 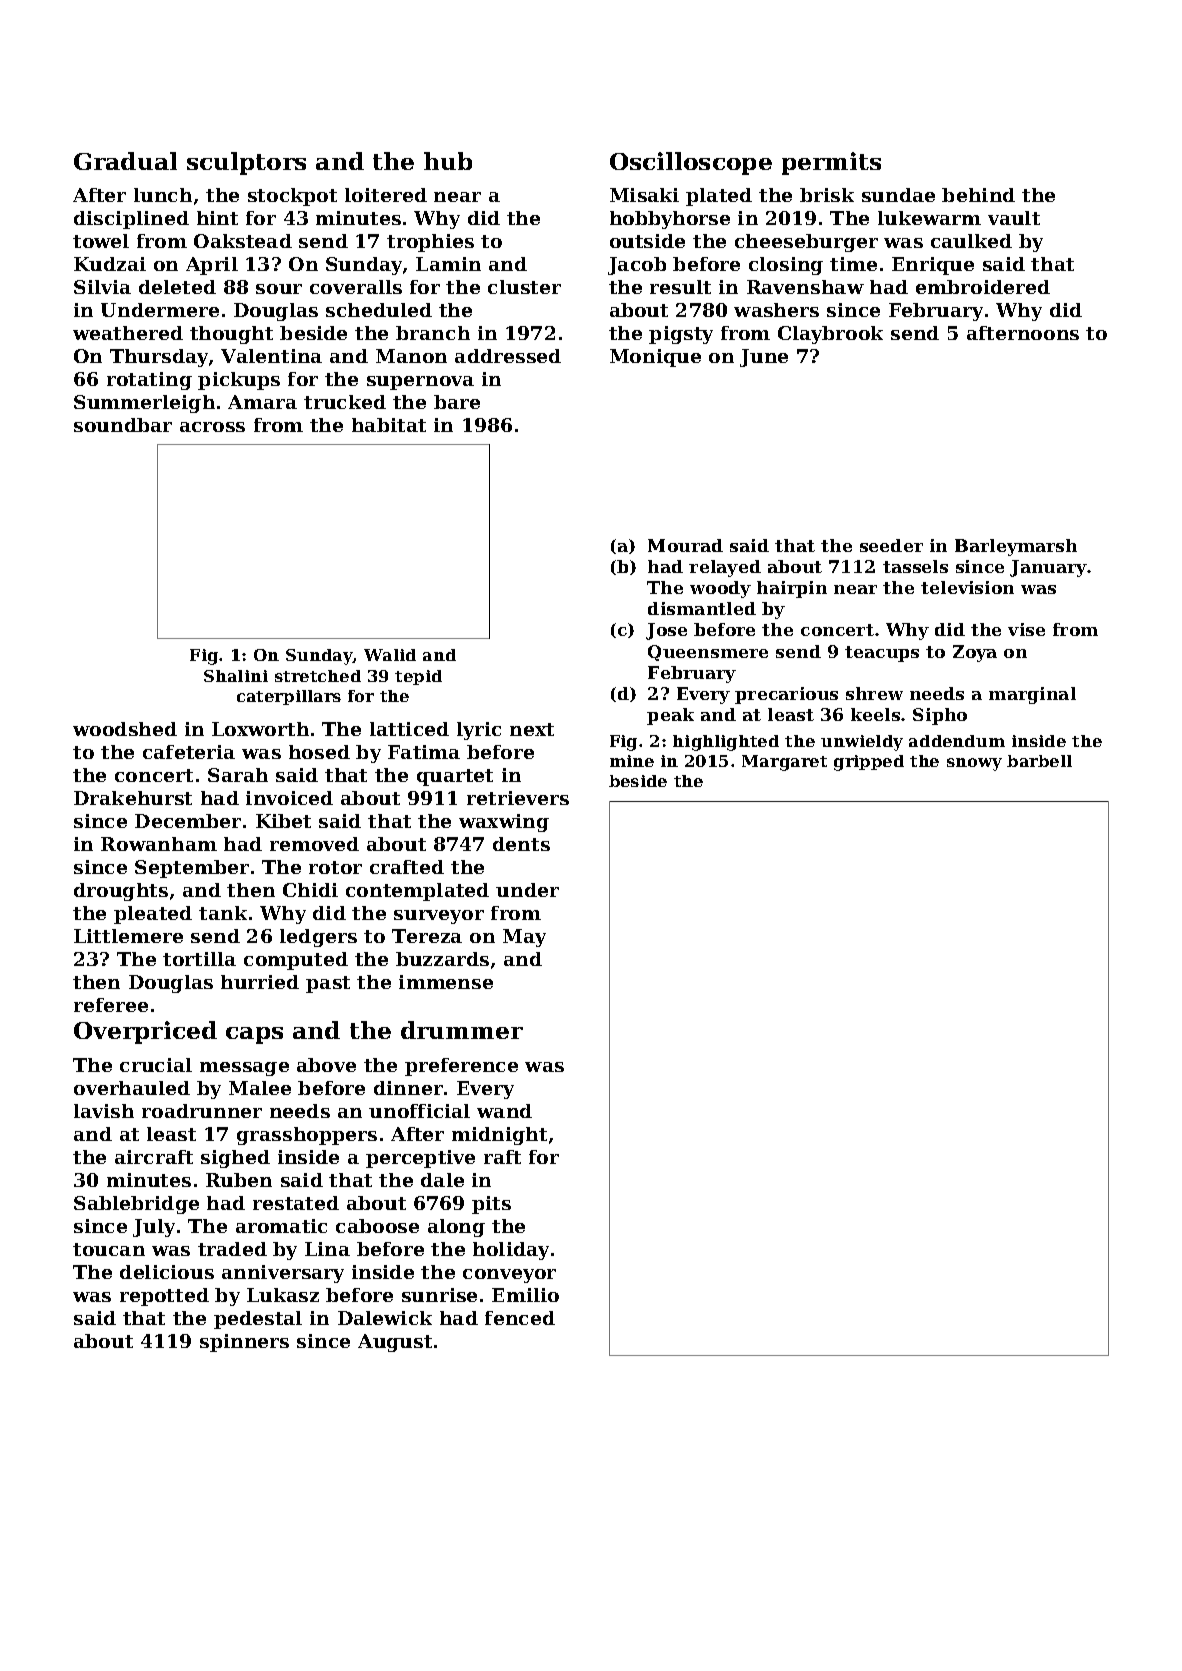 What do you see at coordinates (318, 676) in the screenshot?
I see `stretched` at bounding box center [318, 676].
